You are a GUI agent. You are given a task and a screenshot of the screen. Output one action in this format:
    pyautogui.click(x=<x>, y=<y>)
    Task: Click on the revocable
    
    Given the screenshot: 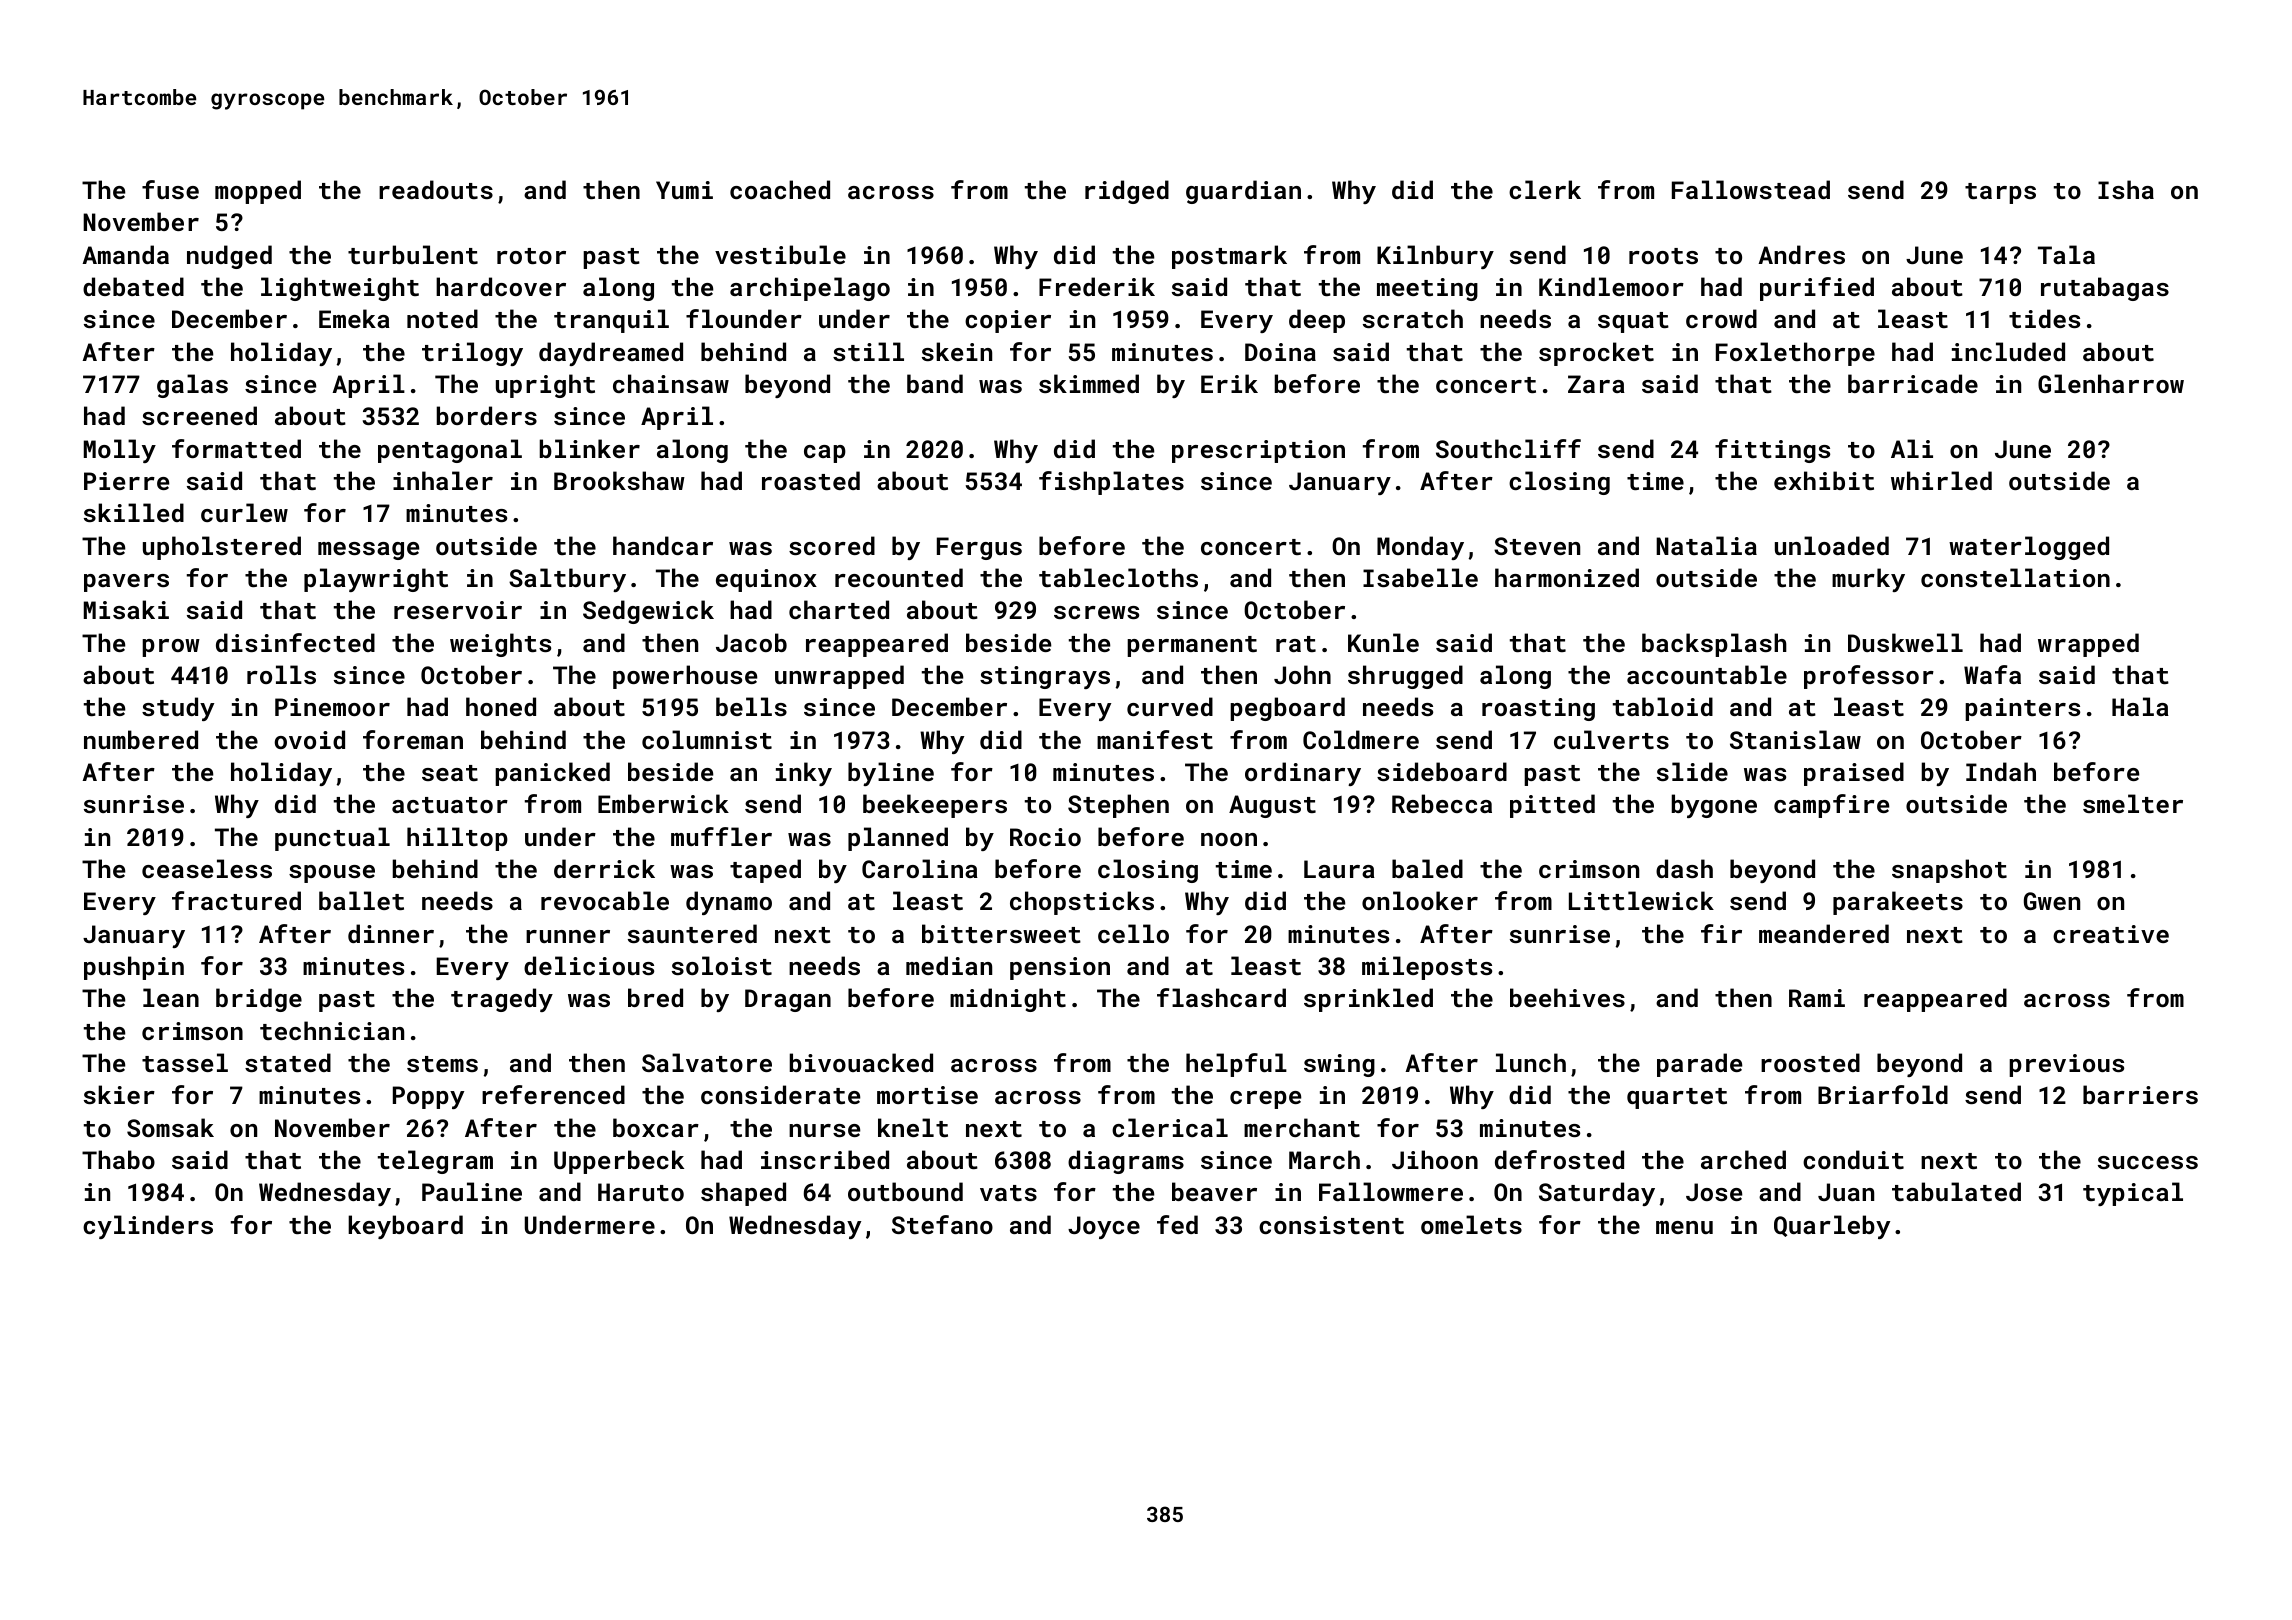 What is the action you would take?
    pyautogui.click(x=605, y=900)
